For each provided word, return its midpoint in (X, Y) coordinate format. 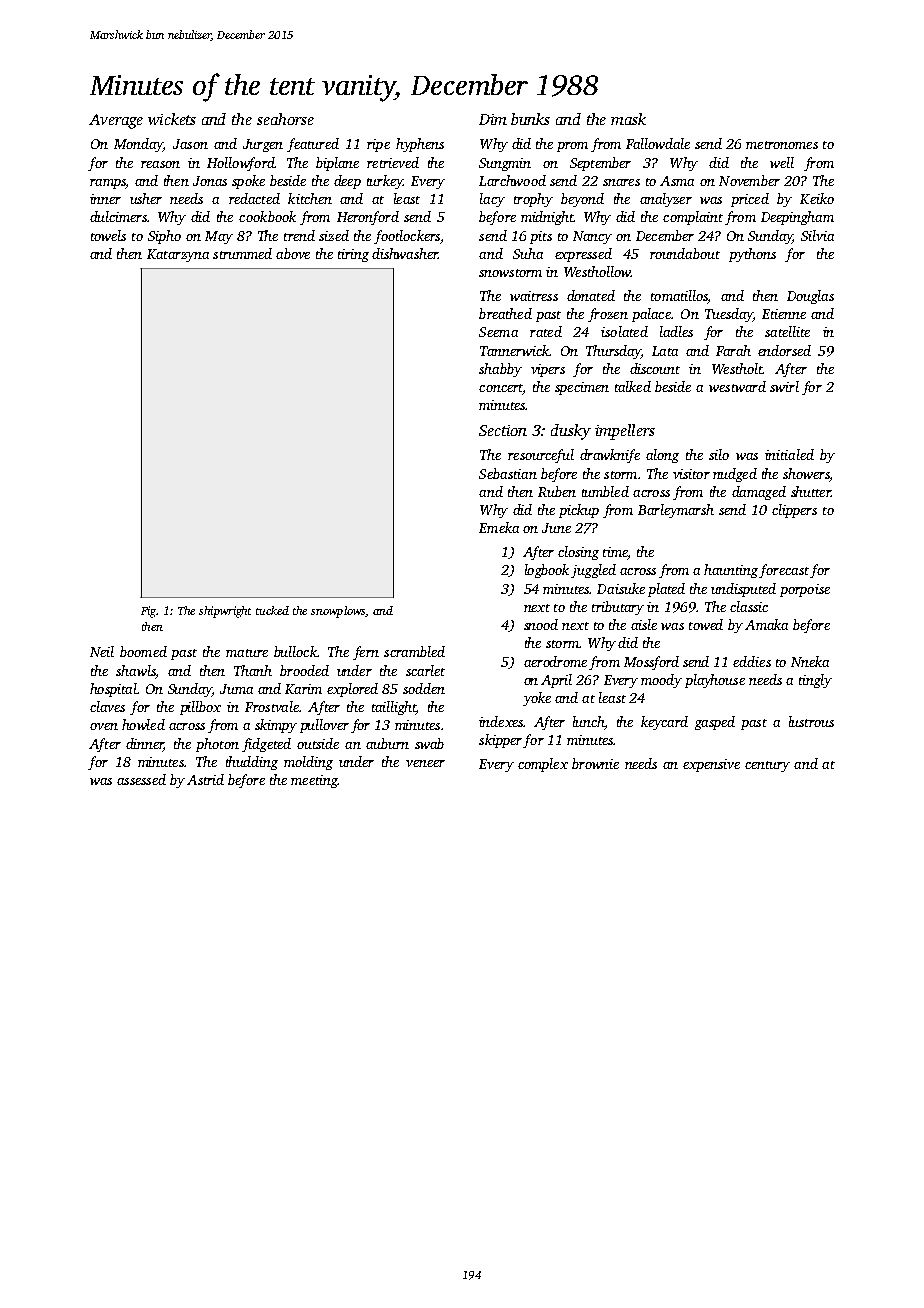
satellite (787, 331)
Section (503, 430)
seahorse (285, 119)
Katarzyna (178, 255)
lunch (588, 721)
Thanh (253, 670)
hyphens (420, 145)
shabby (500, 370)
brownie (595, 763)
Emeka (499, 527)
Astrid (205, 779)
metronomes (782, 145)
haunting (731, 571)
